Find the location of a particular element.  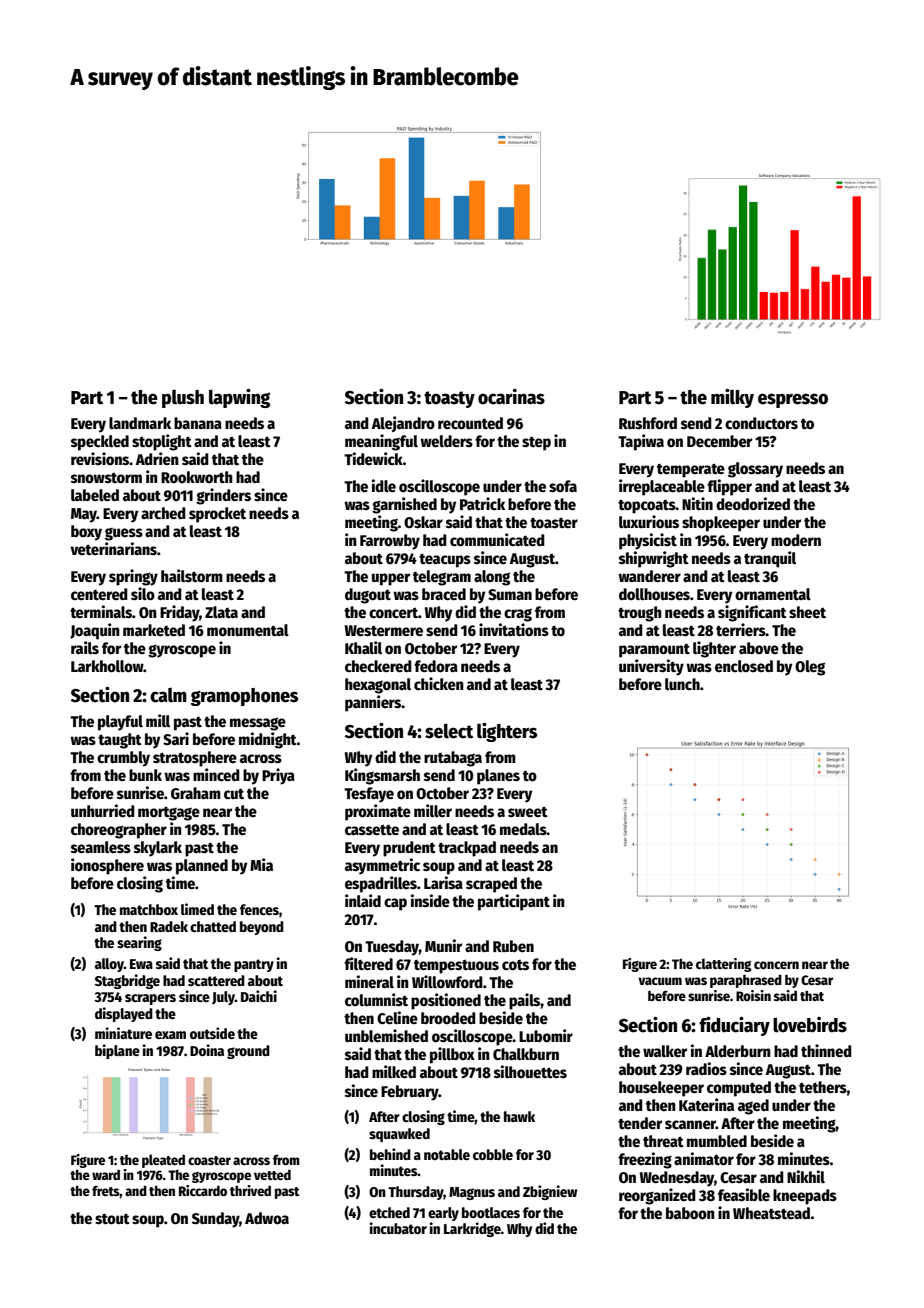

Alejandro is located at coordinates (403, 424).
